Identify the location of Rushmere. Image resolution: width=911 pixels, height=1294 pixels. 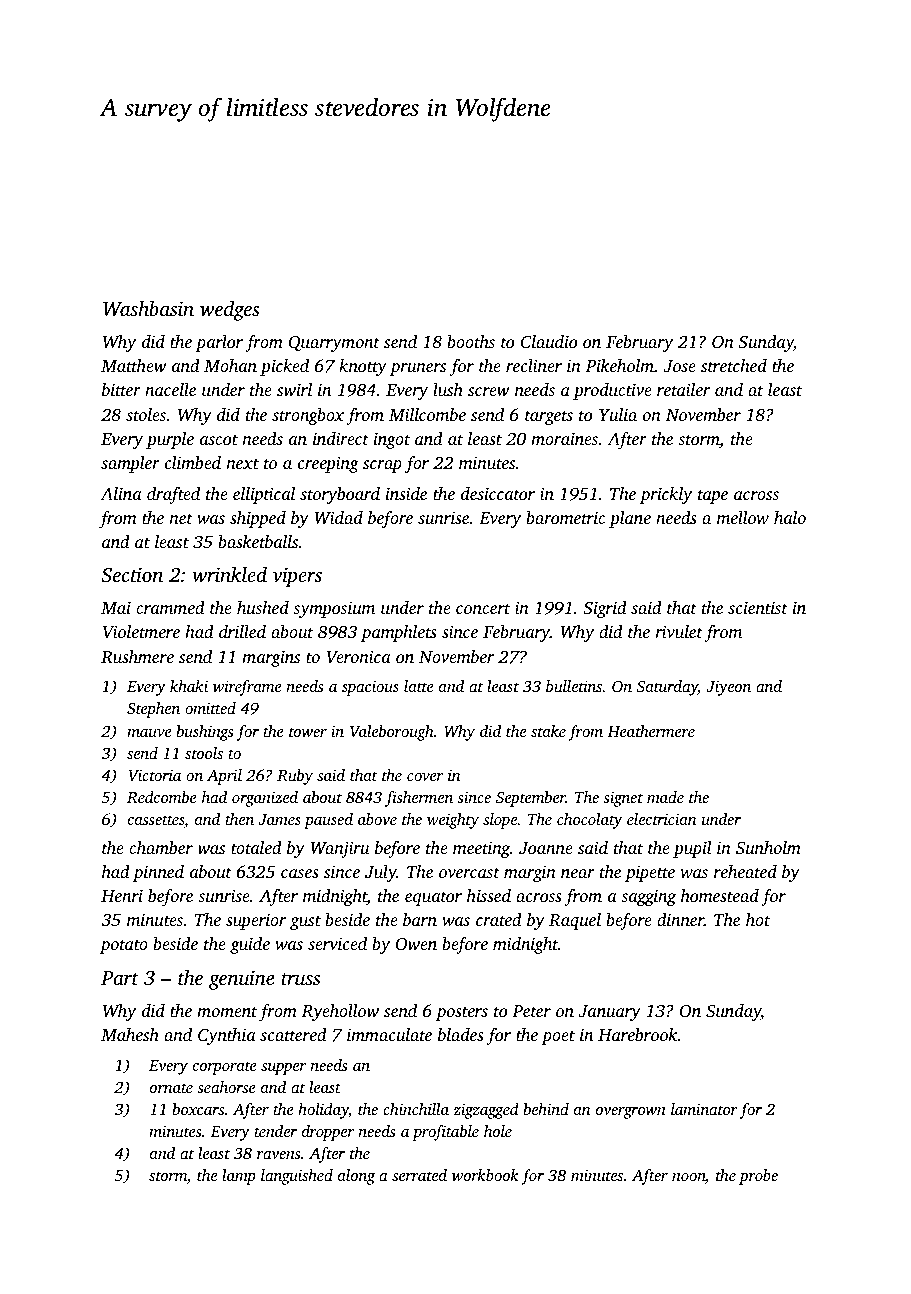
(137, 657).
